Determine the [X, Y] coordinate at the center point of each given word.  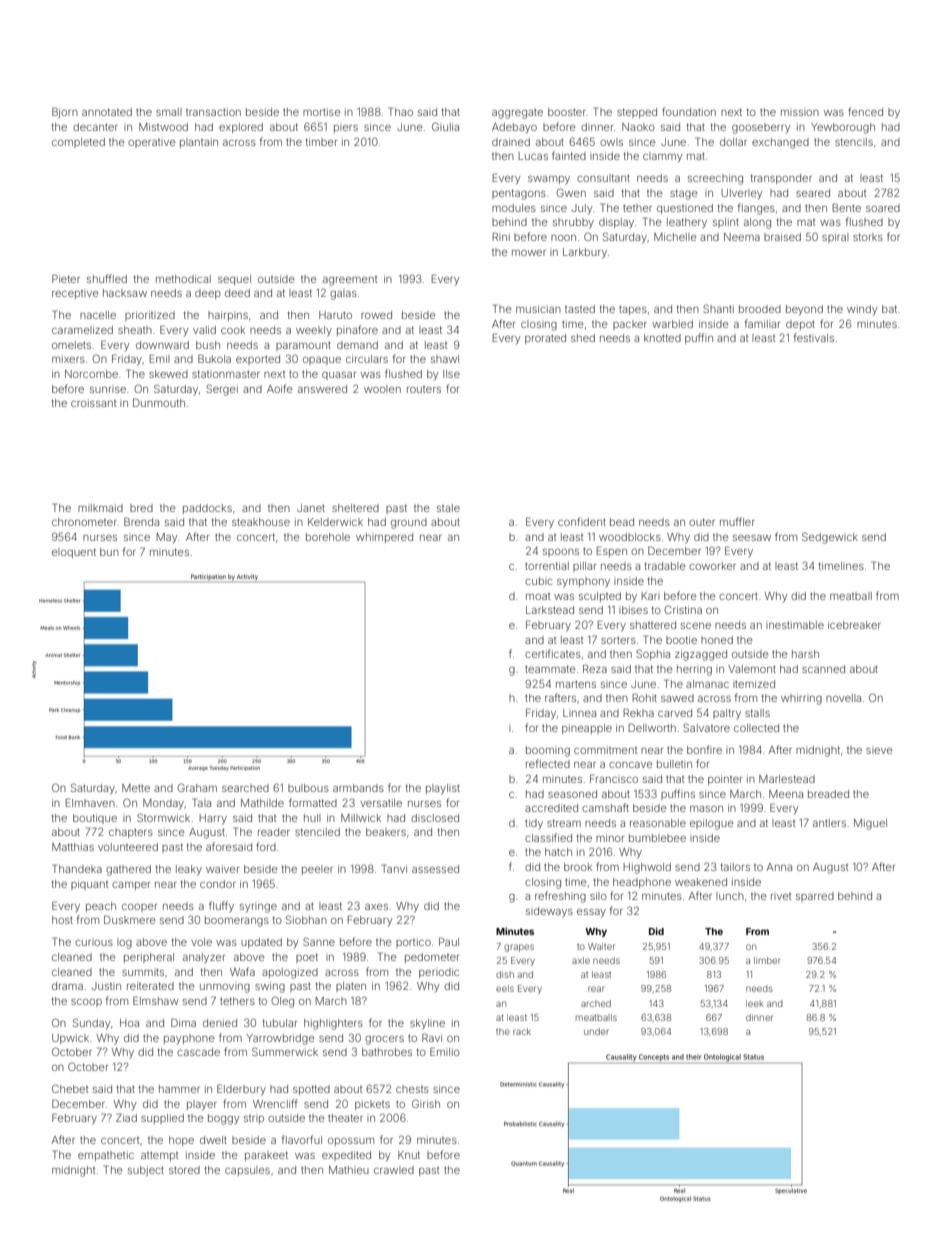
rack [522, 1031]
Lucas [533, 156]
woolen [382, 389]
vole [201, 942]
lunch [730, 896]
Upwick [70, 1039]
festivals [814, 337]
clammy [662, 157]
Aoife [280, 388]
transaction [213, 112]
